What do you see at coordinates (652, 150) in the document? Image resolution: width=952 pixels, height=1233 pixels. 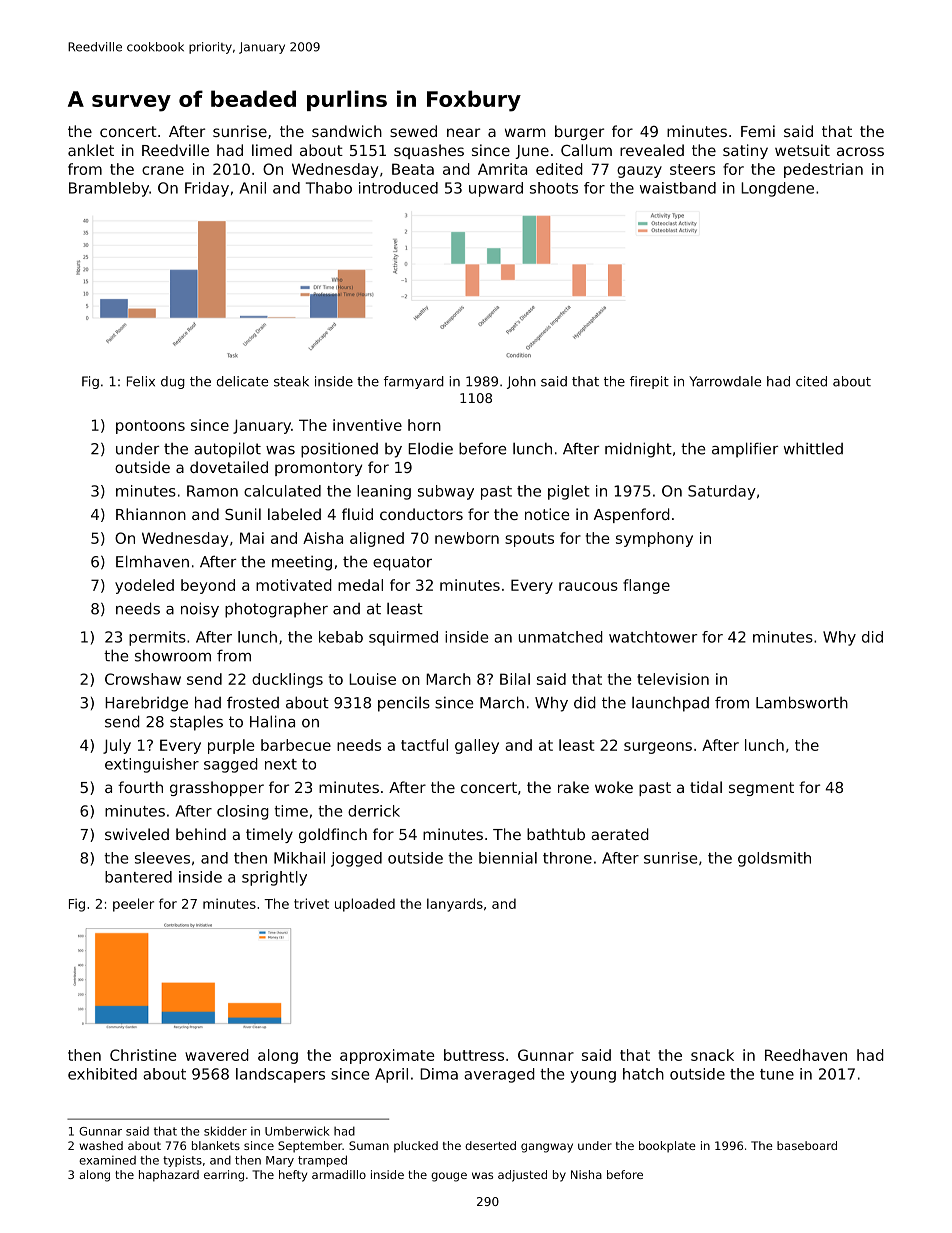 I see `revealed` at bounding box center [652, 150].
